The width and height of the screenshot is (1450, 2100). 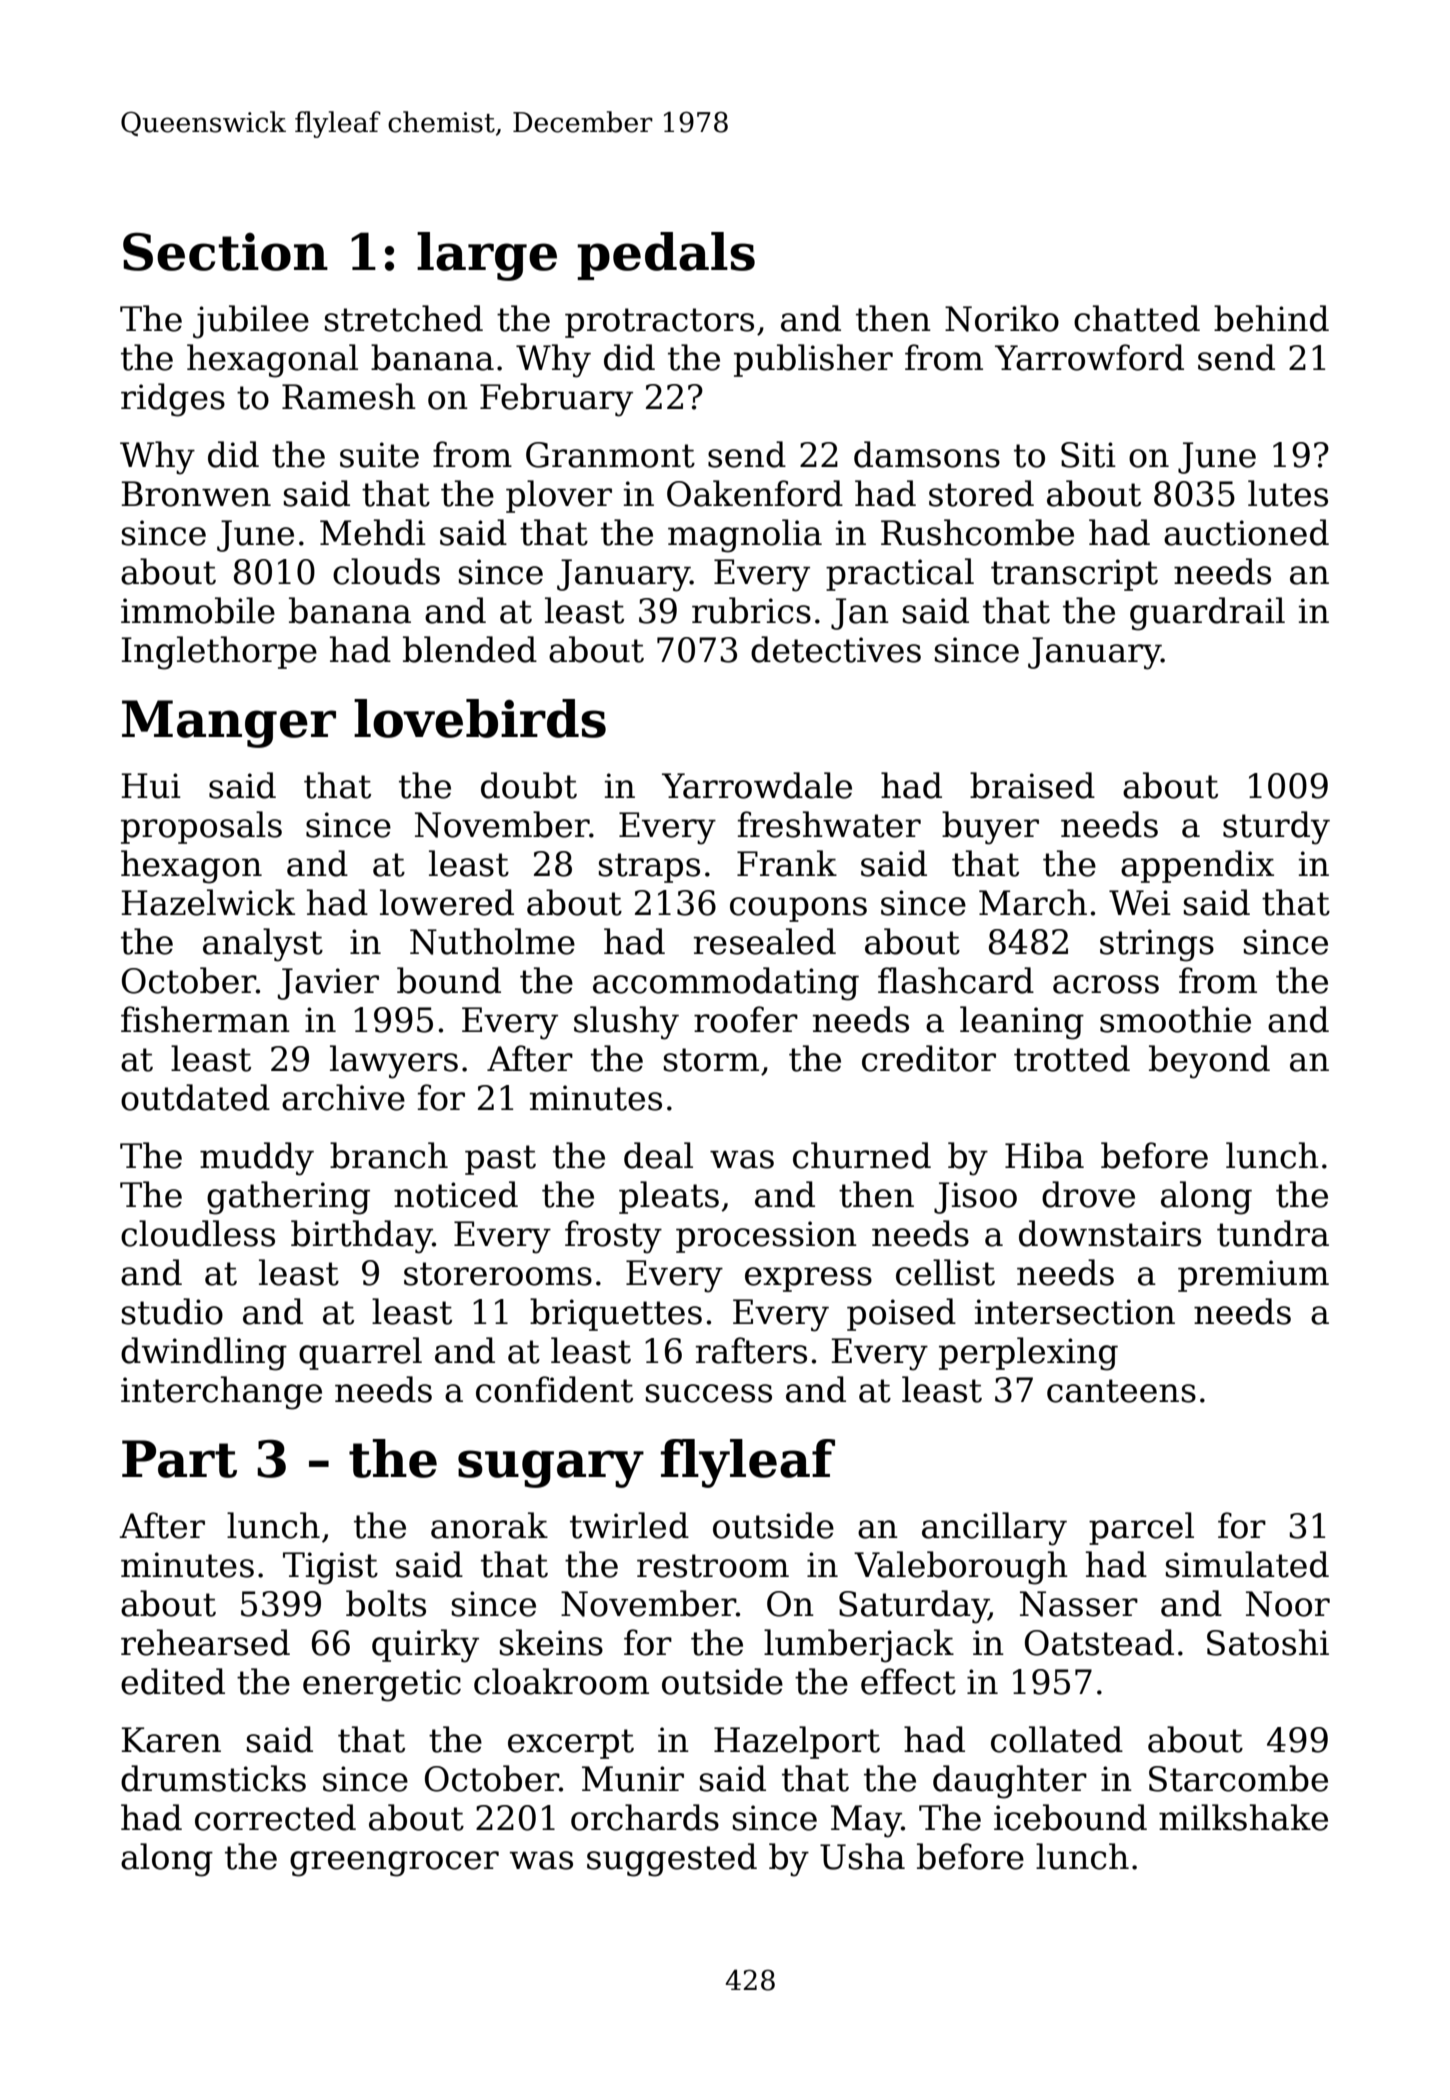 I want to click on Hiba, so click(x=1044, y=1155).
